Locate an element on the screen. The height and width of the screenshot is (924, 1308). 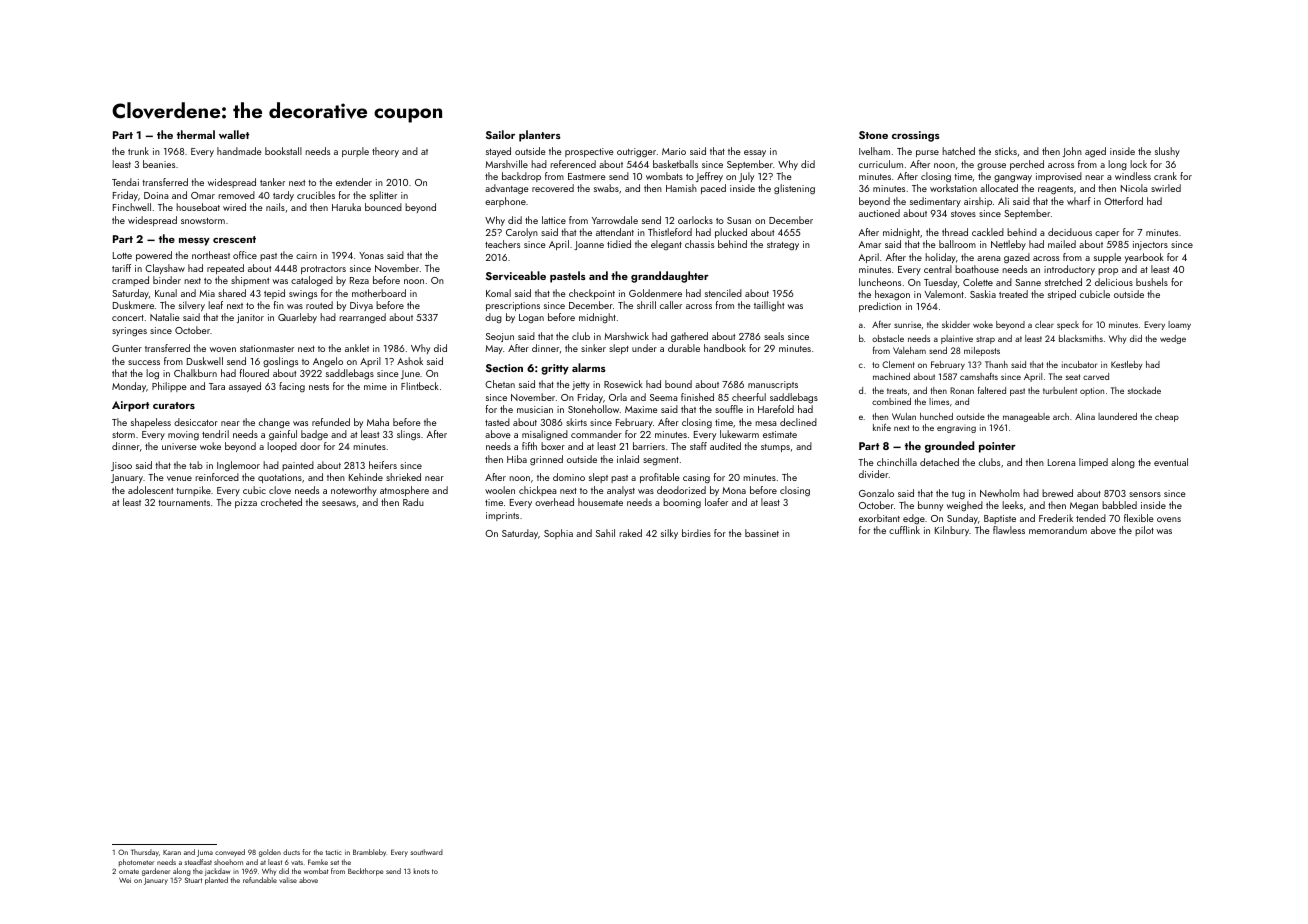
southward is located at coordinates (427, 852).
